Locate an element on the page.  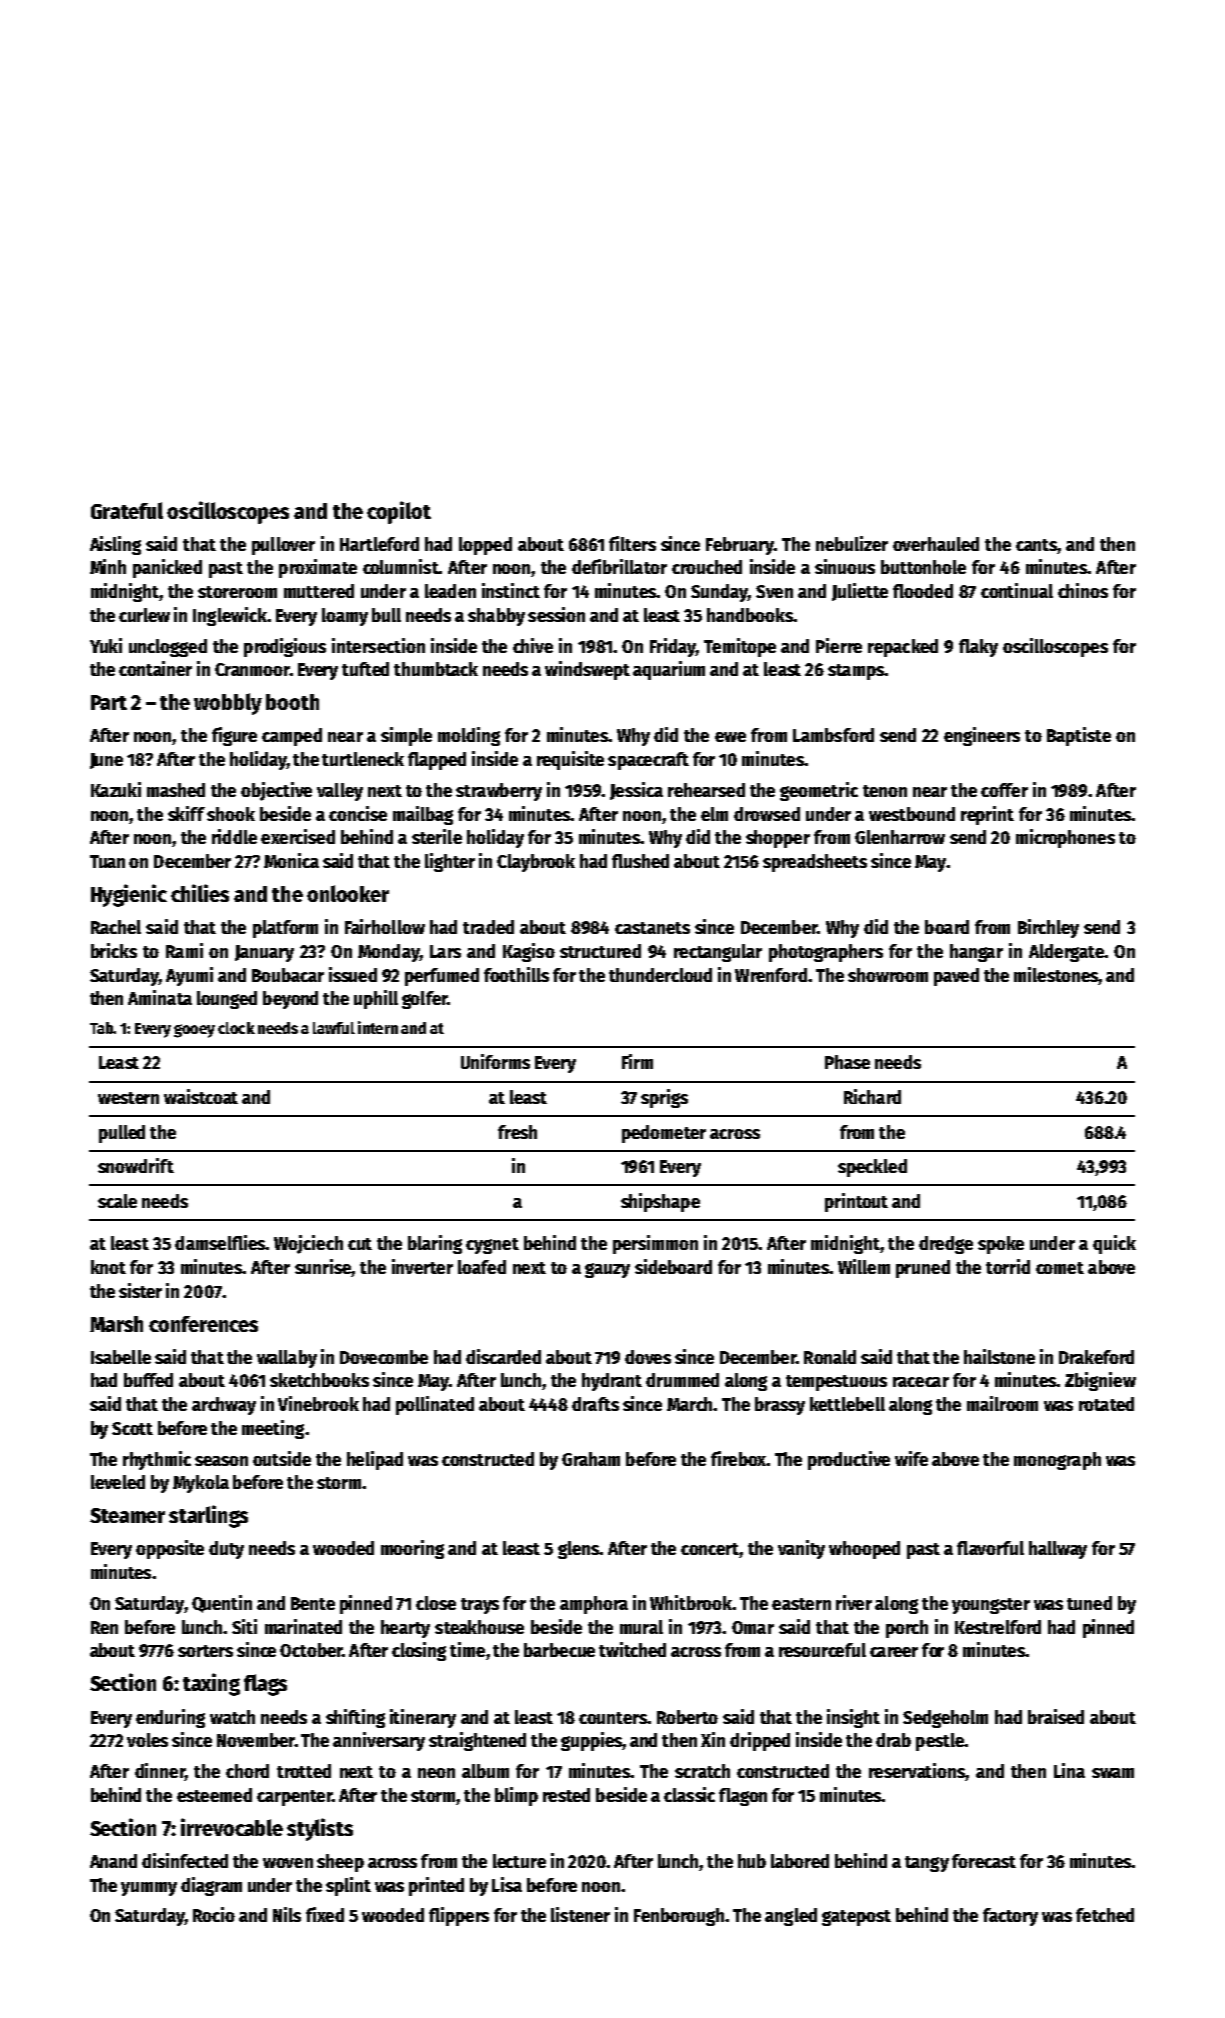
gooey is located at coordinates (194, 1031).
